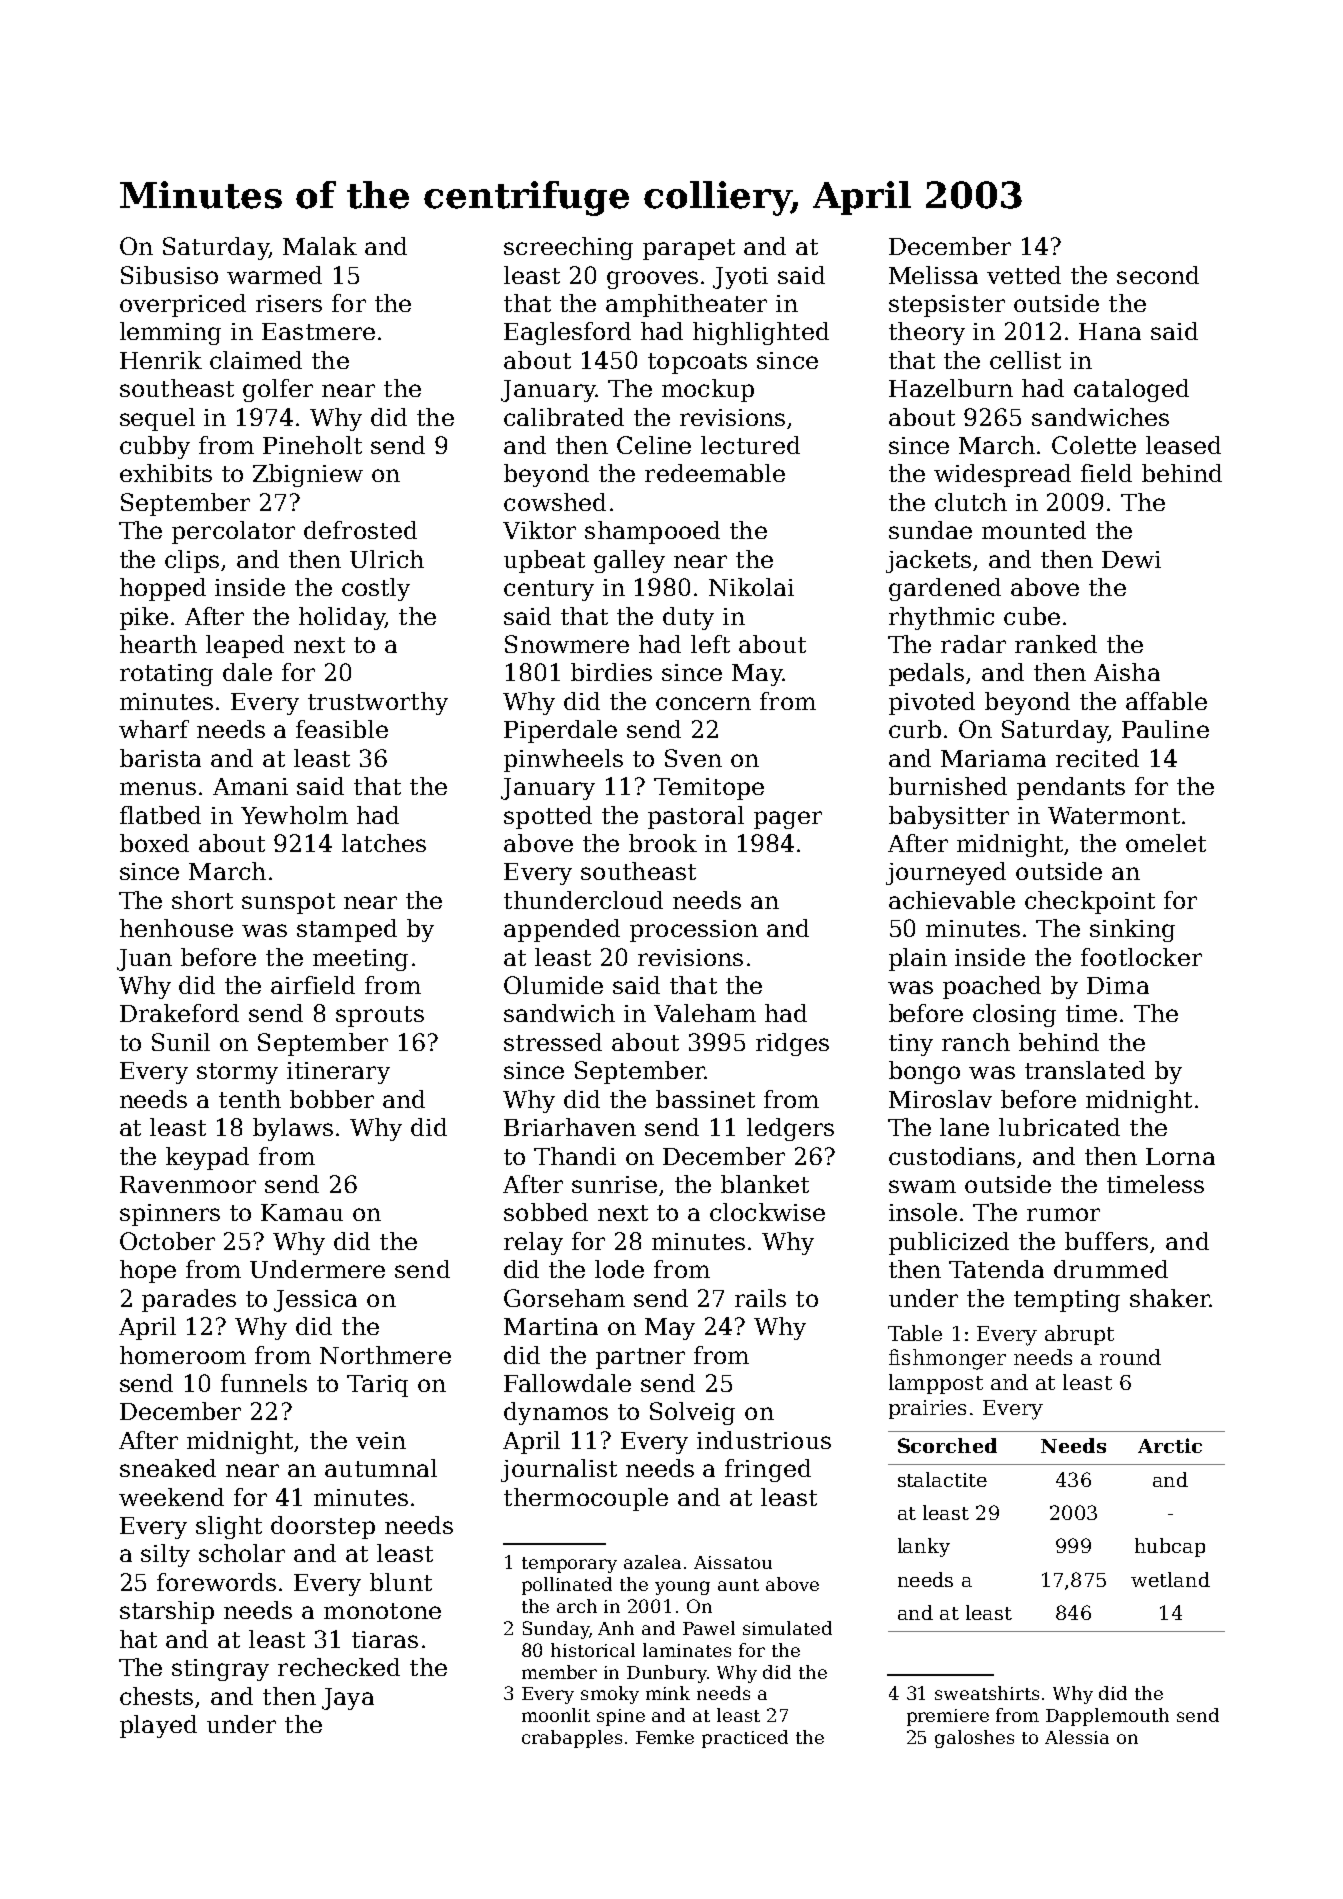 Image resolution: width=1343 pixels, height=1899 pixels. What do you see at coordinates (640, 1358) in the screenshot?
I see `partner` at bounding box center [640, 1358].
